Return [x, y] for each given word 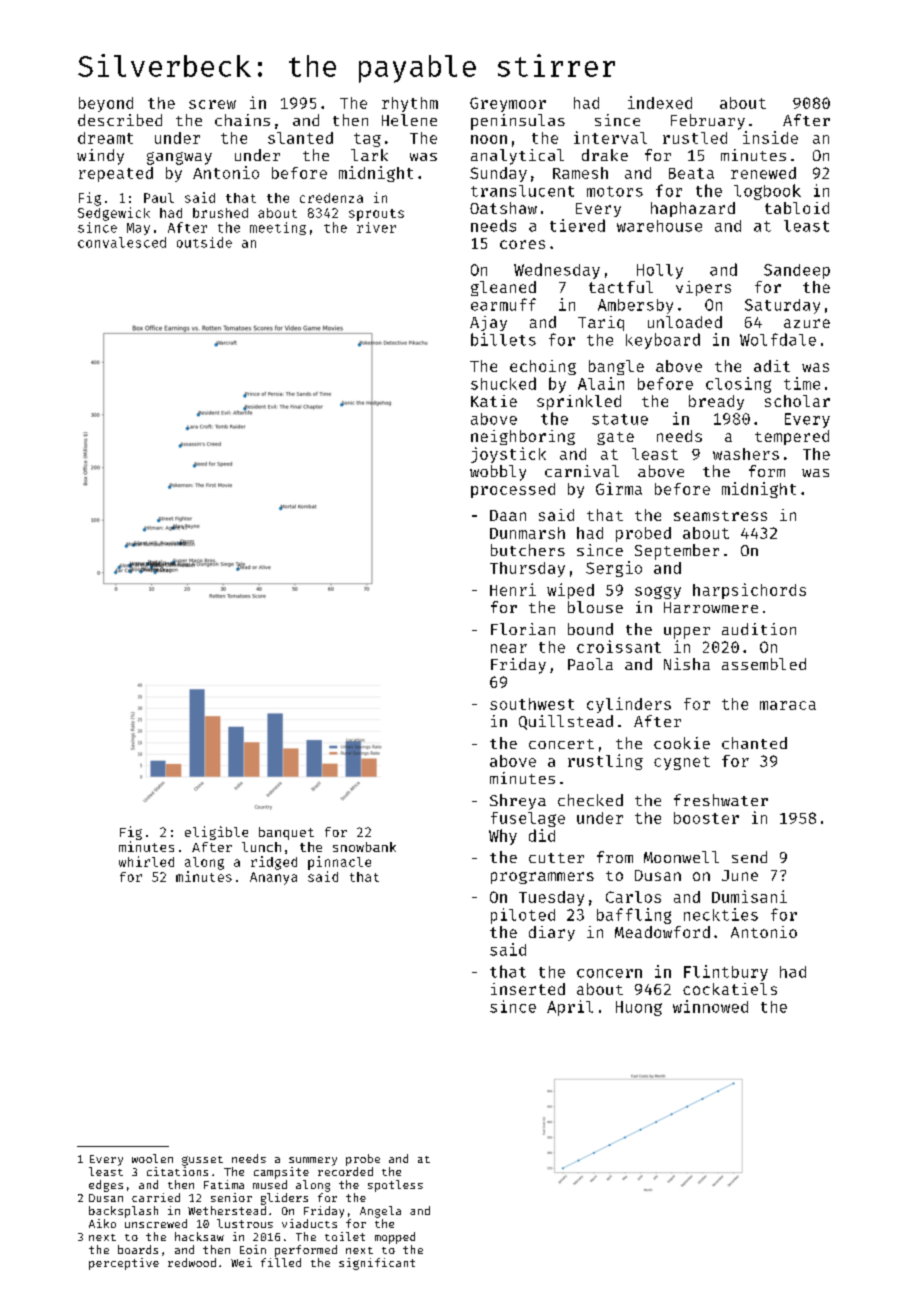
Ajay [488, 323]
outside [204, 242]
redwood [192, 1262]
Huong [639, 1008]
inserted [528, 989]
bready [716, 402]
